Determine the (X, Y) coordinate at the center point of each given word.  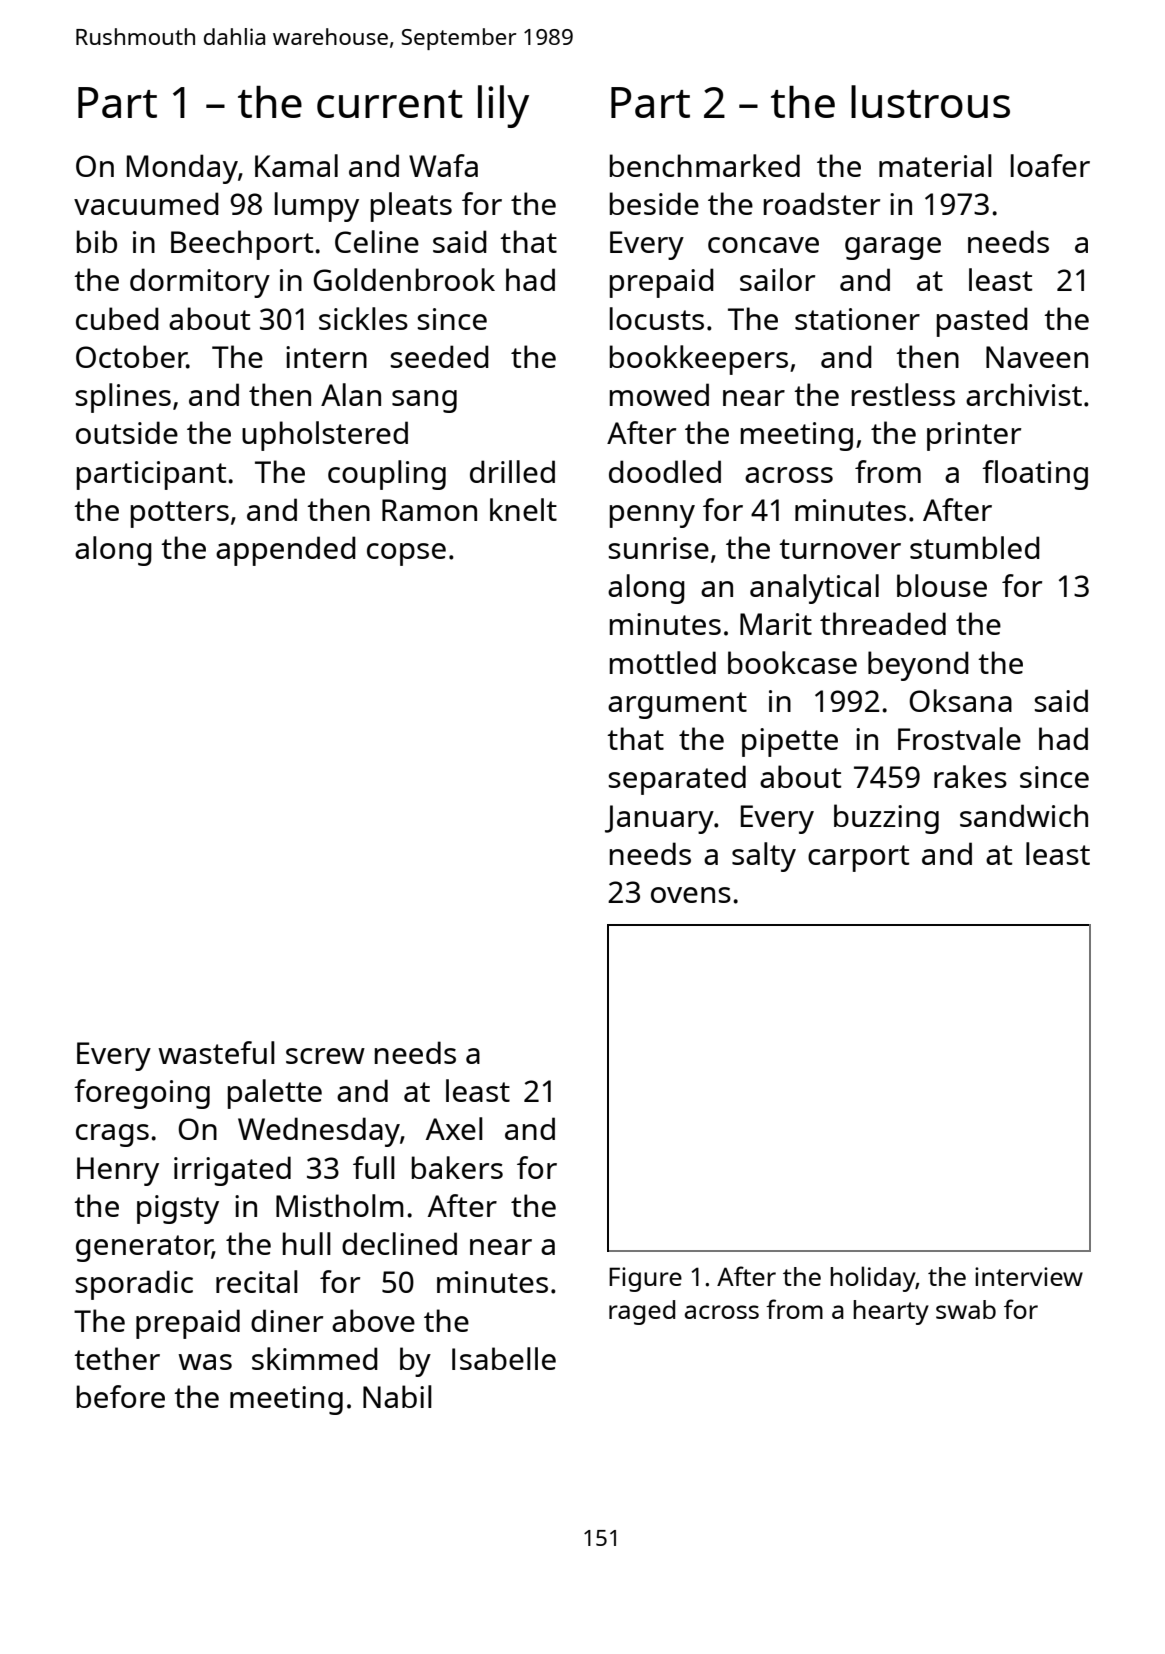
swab (966, 1309)
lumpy (317, 207)
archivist (1024, 394)
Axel (454, 1128)
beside (654, 203)
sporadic (134, 1285)
